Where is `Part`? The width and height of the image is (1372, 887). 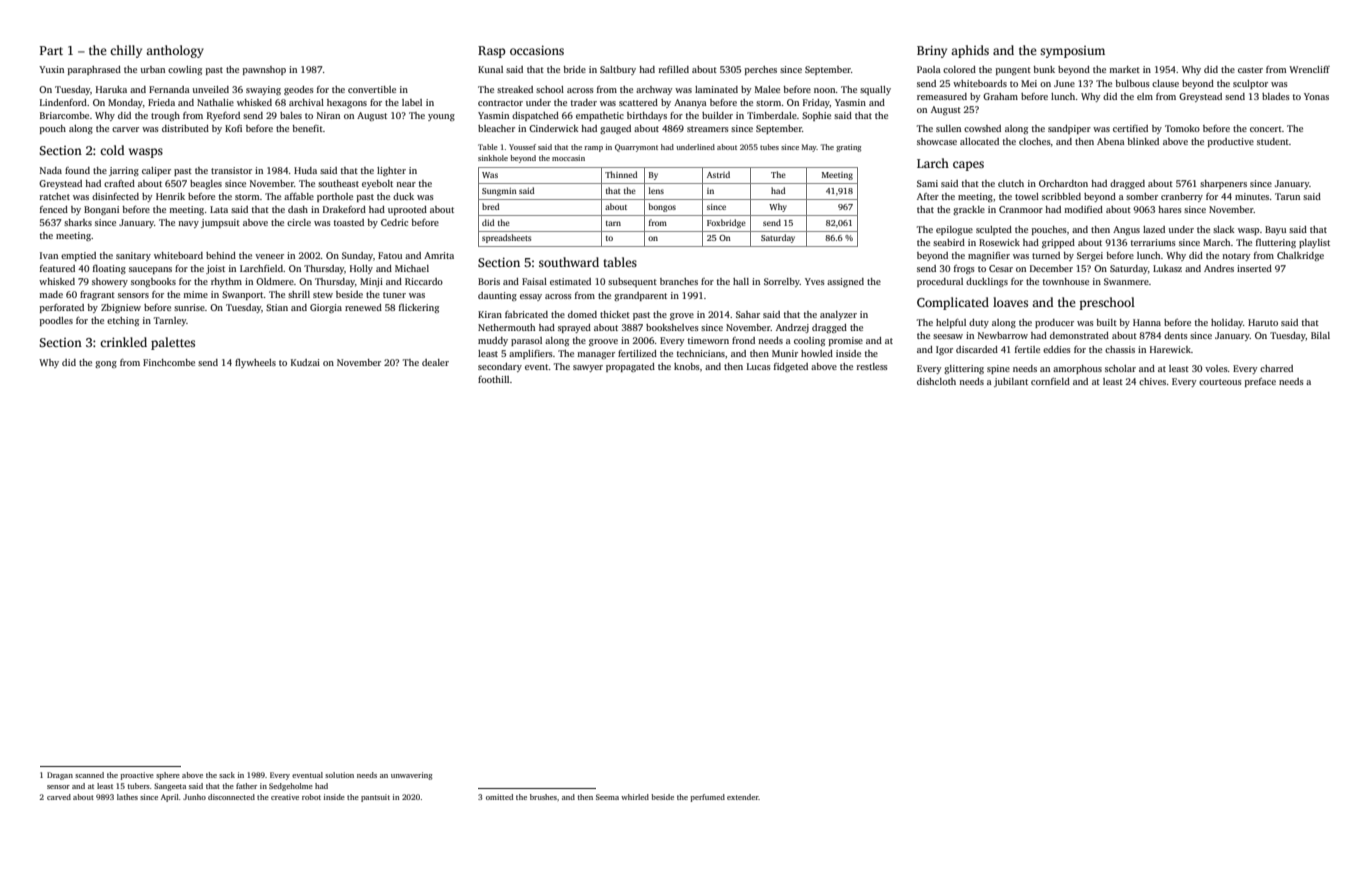 Part is located at coordinates (51, 50).
